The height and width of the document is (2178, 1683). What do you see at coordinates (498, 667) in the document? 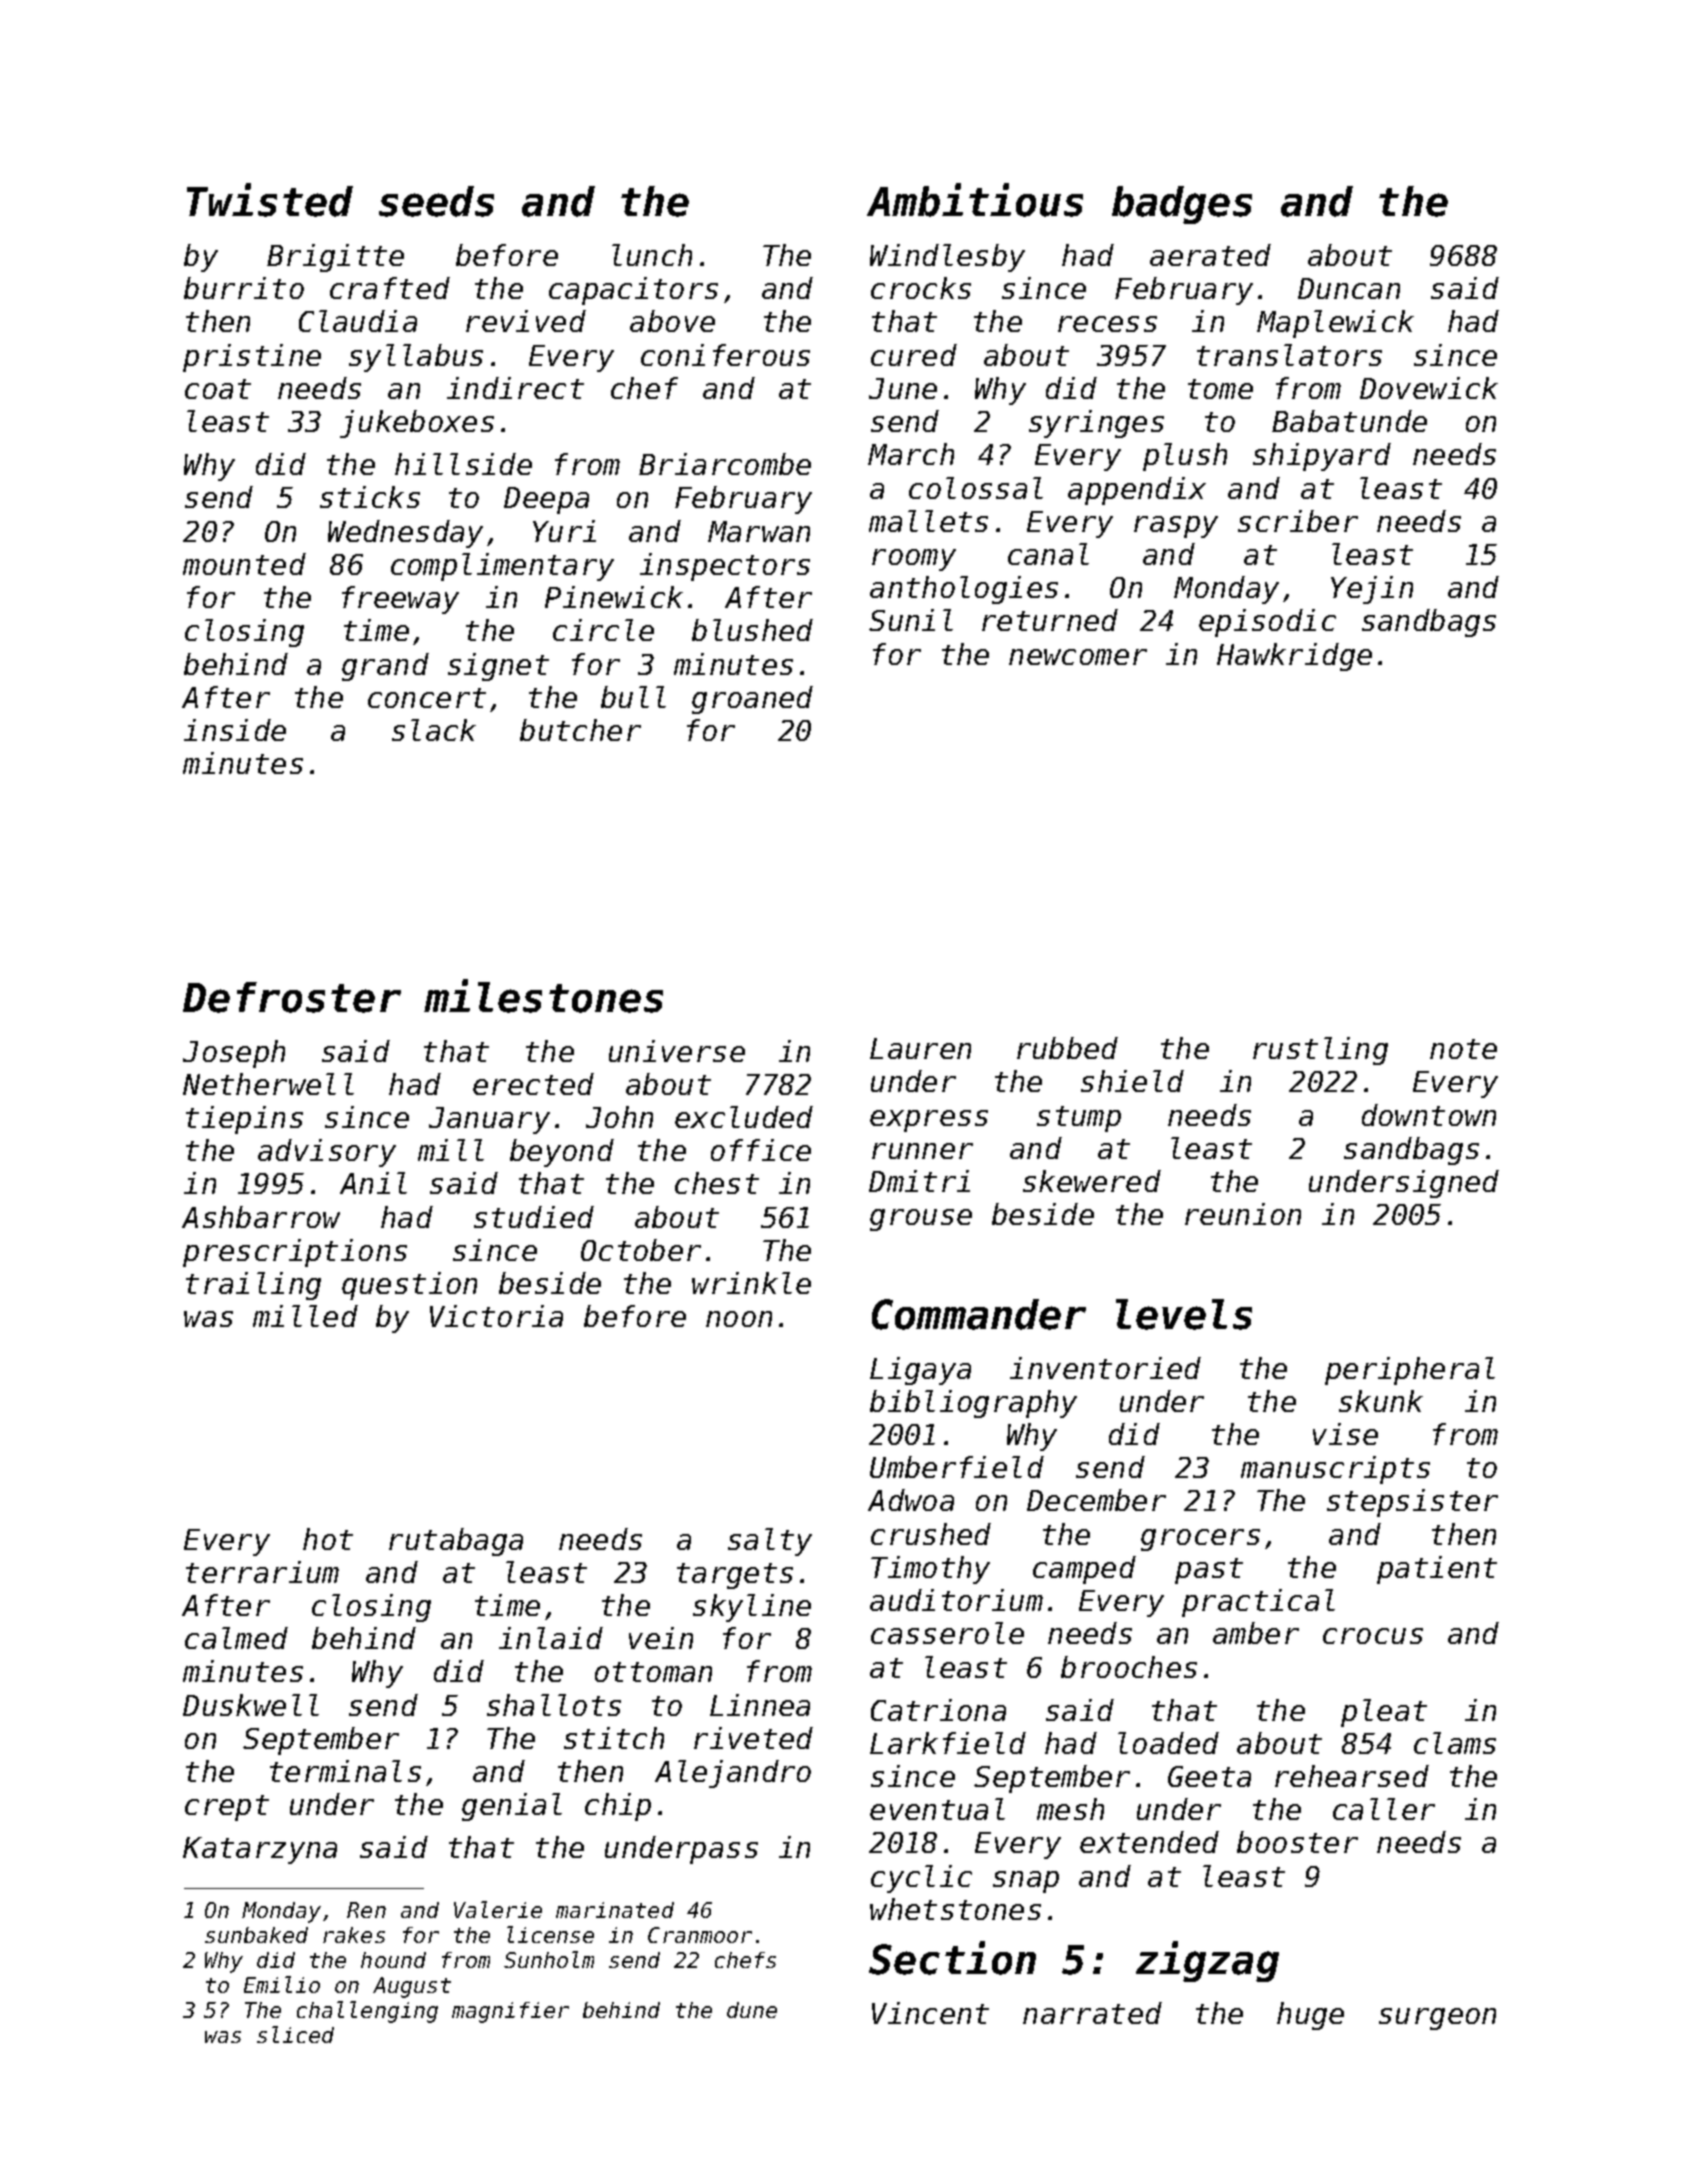
I see `signet` at bounding box center [498, 667].
